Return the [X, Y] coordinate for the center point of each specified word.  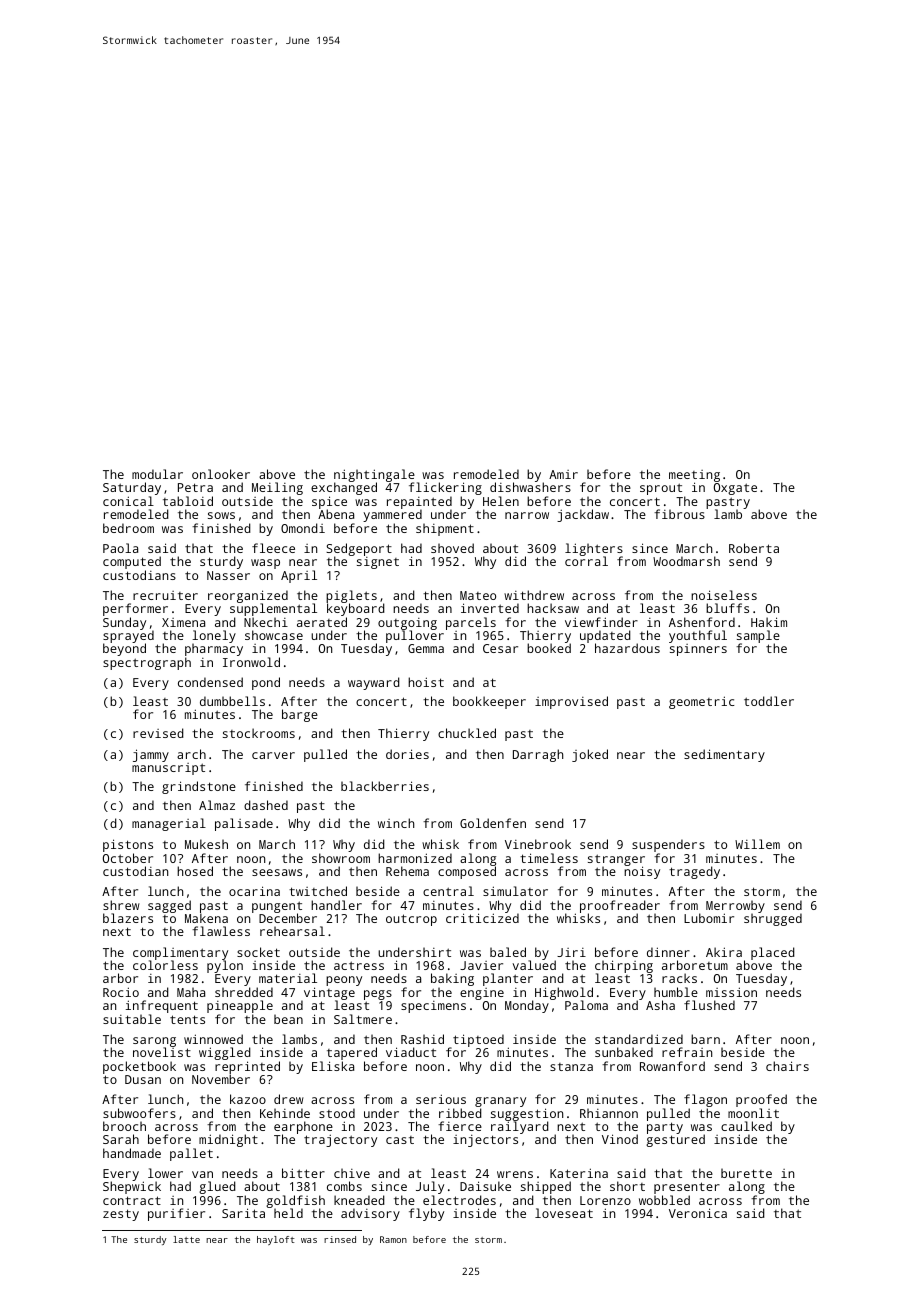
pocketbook [139, 1067]
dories [407, 754]
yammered [392, 516]
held [288, 1213]
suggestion [527, 1115]
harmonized [415, 858]
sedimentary [724, 755]
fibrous [679, 514]
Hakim [769, 622]
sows [221, 515]
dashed [266, 805]
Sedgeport [359, 550]
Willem [757, 844]
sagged [169, 906]
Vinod [620, 1139]
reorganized [248, 597]
